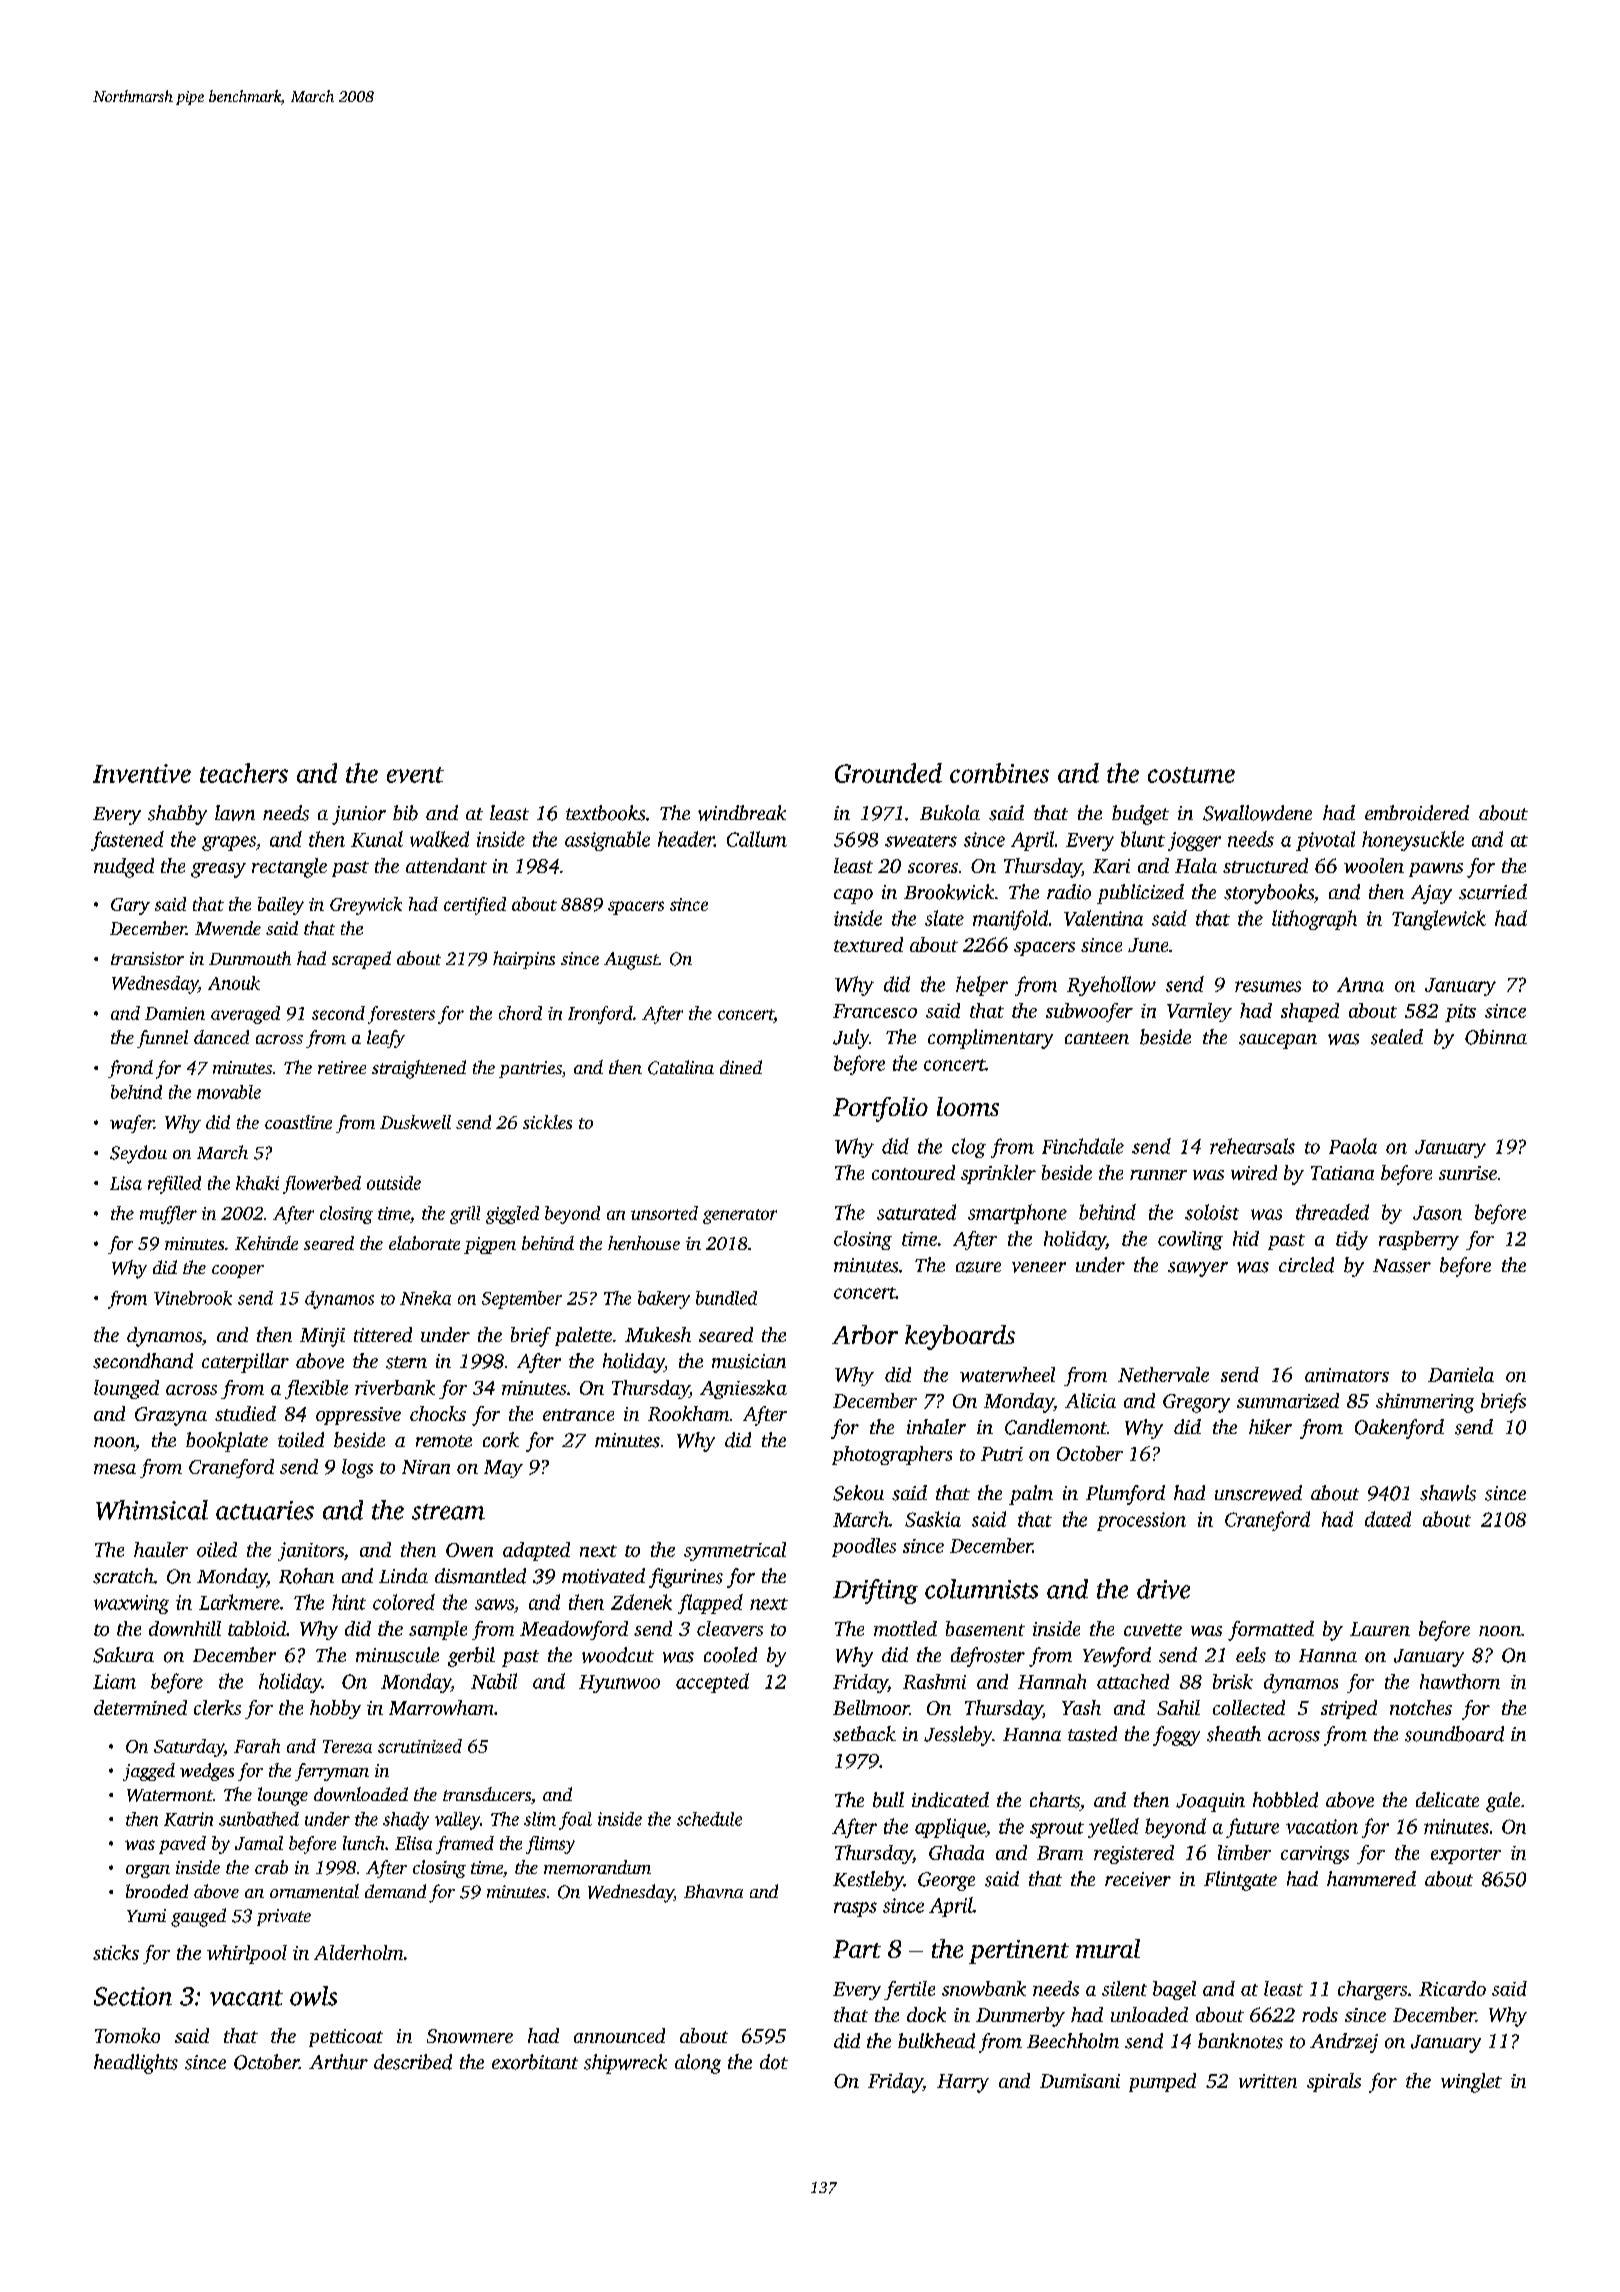  I want to click on actuaries, so click(265, 1510).
